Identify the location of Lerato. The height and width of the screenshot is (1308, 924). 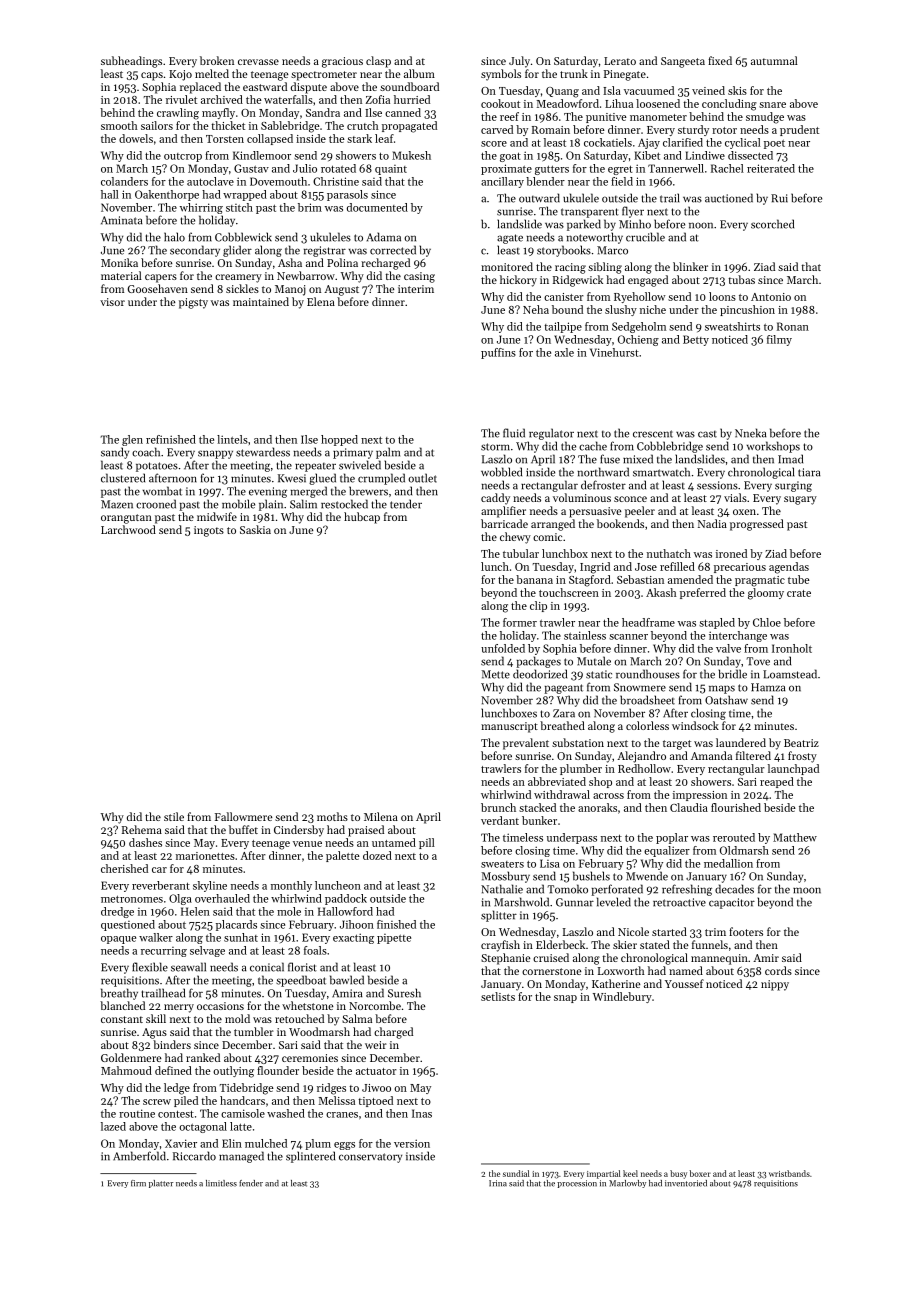
(620, 61).
